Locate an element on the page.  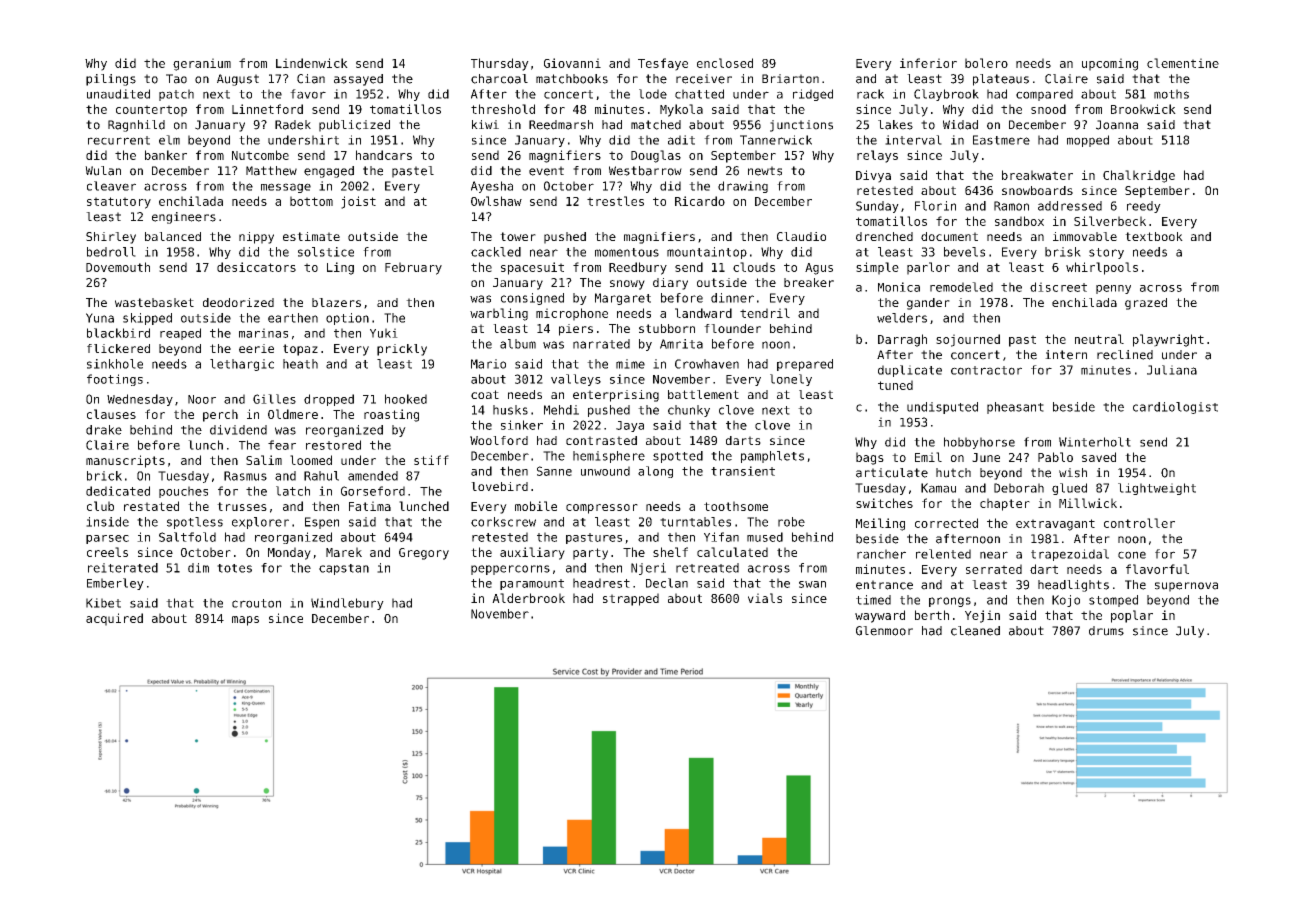
Widad is located at coordinates (960, 125).
